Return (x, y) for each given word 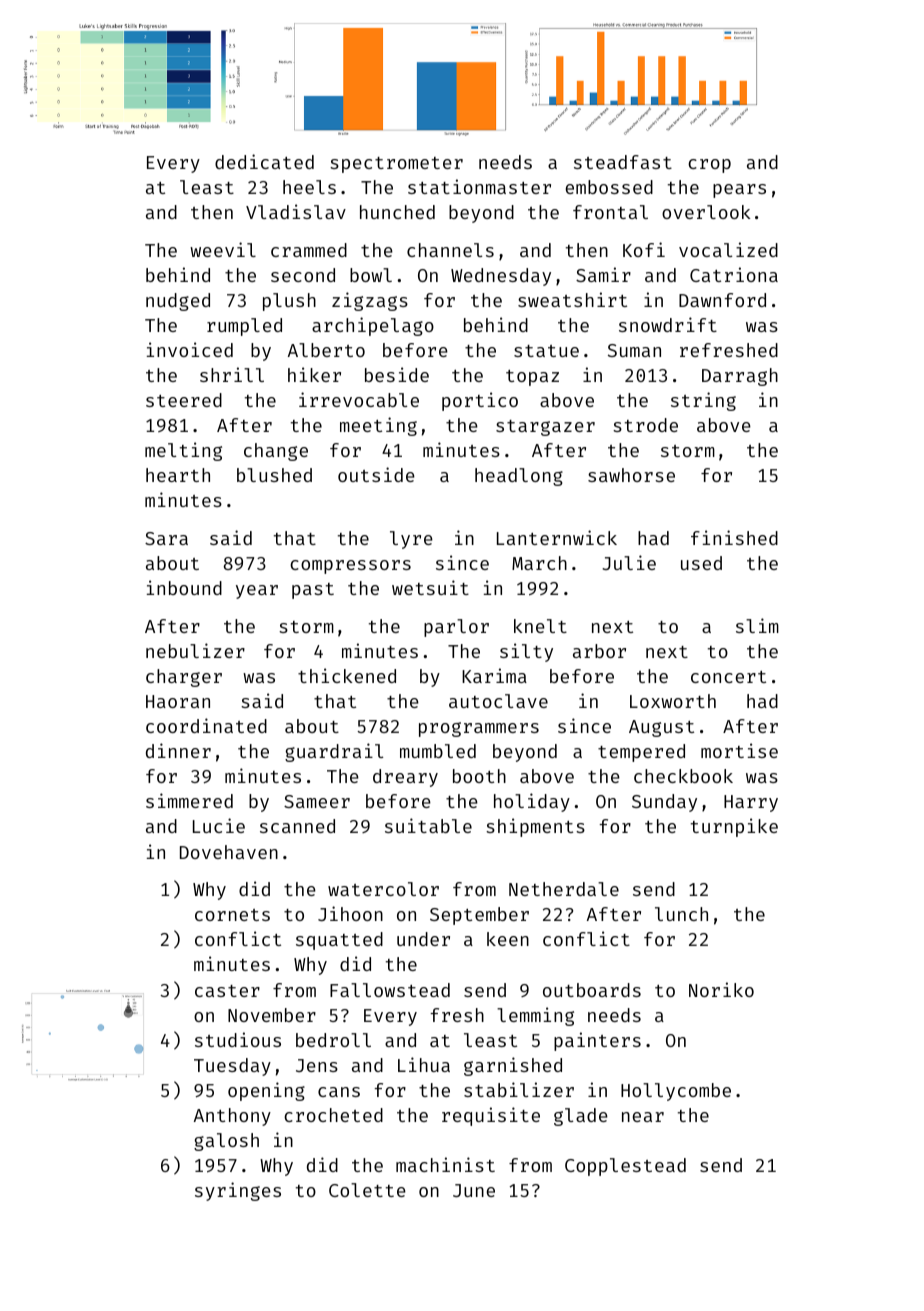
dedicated (264, 161)
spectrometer (396, 165)
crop (709, 166)
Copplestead (625, 1167)
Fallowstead (390, 990)
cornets (232, 915)
